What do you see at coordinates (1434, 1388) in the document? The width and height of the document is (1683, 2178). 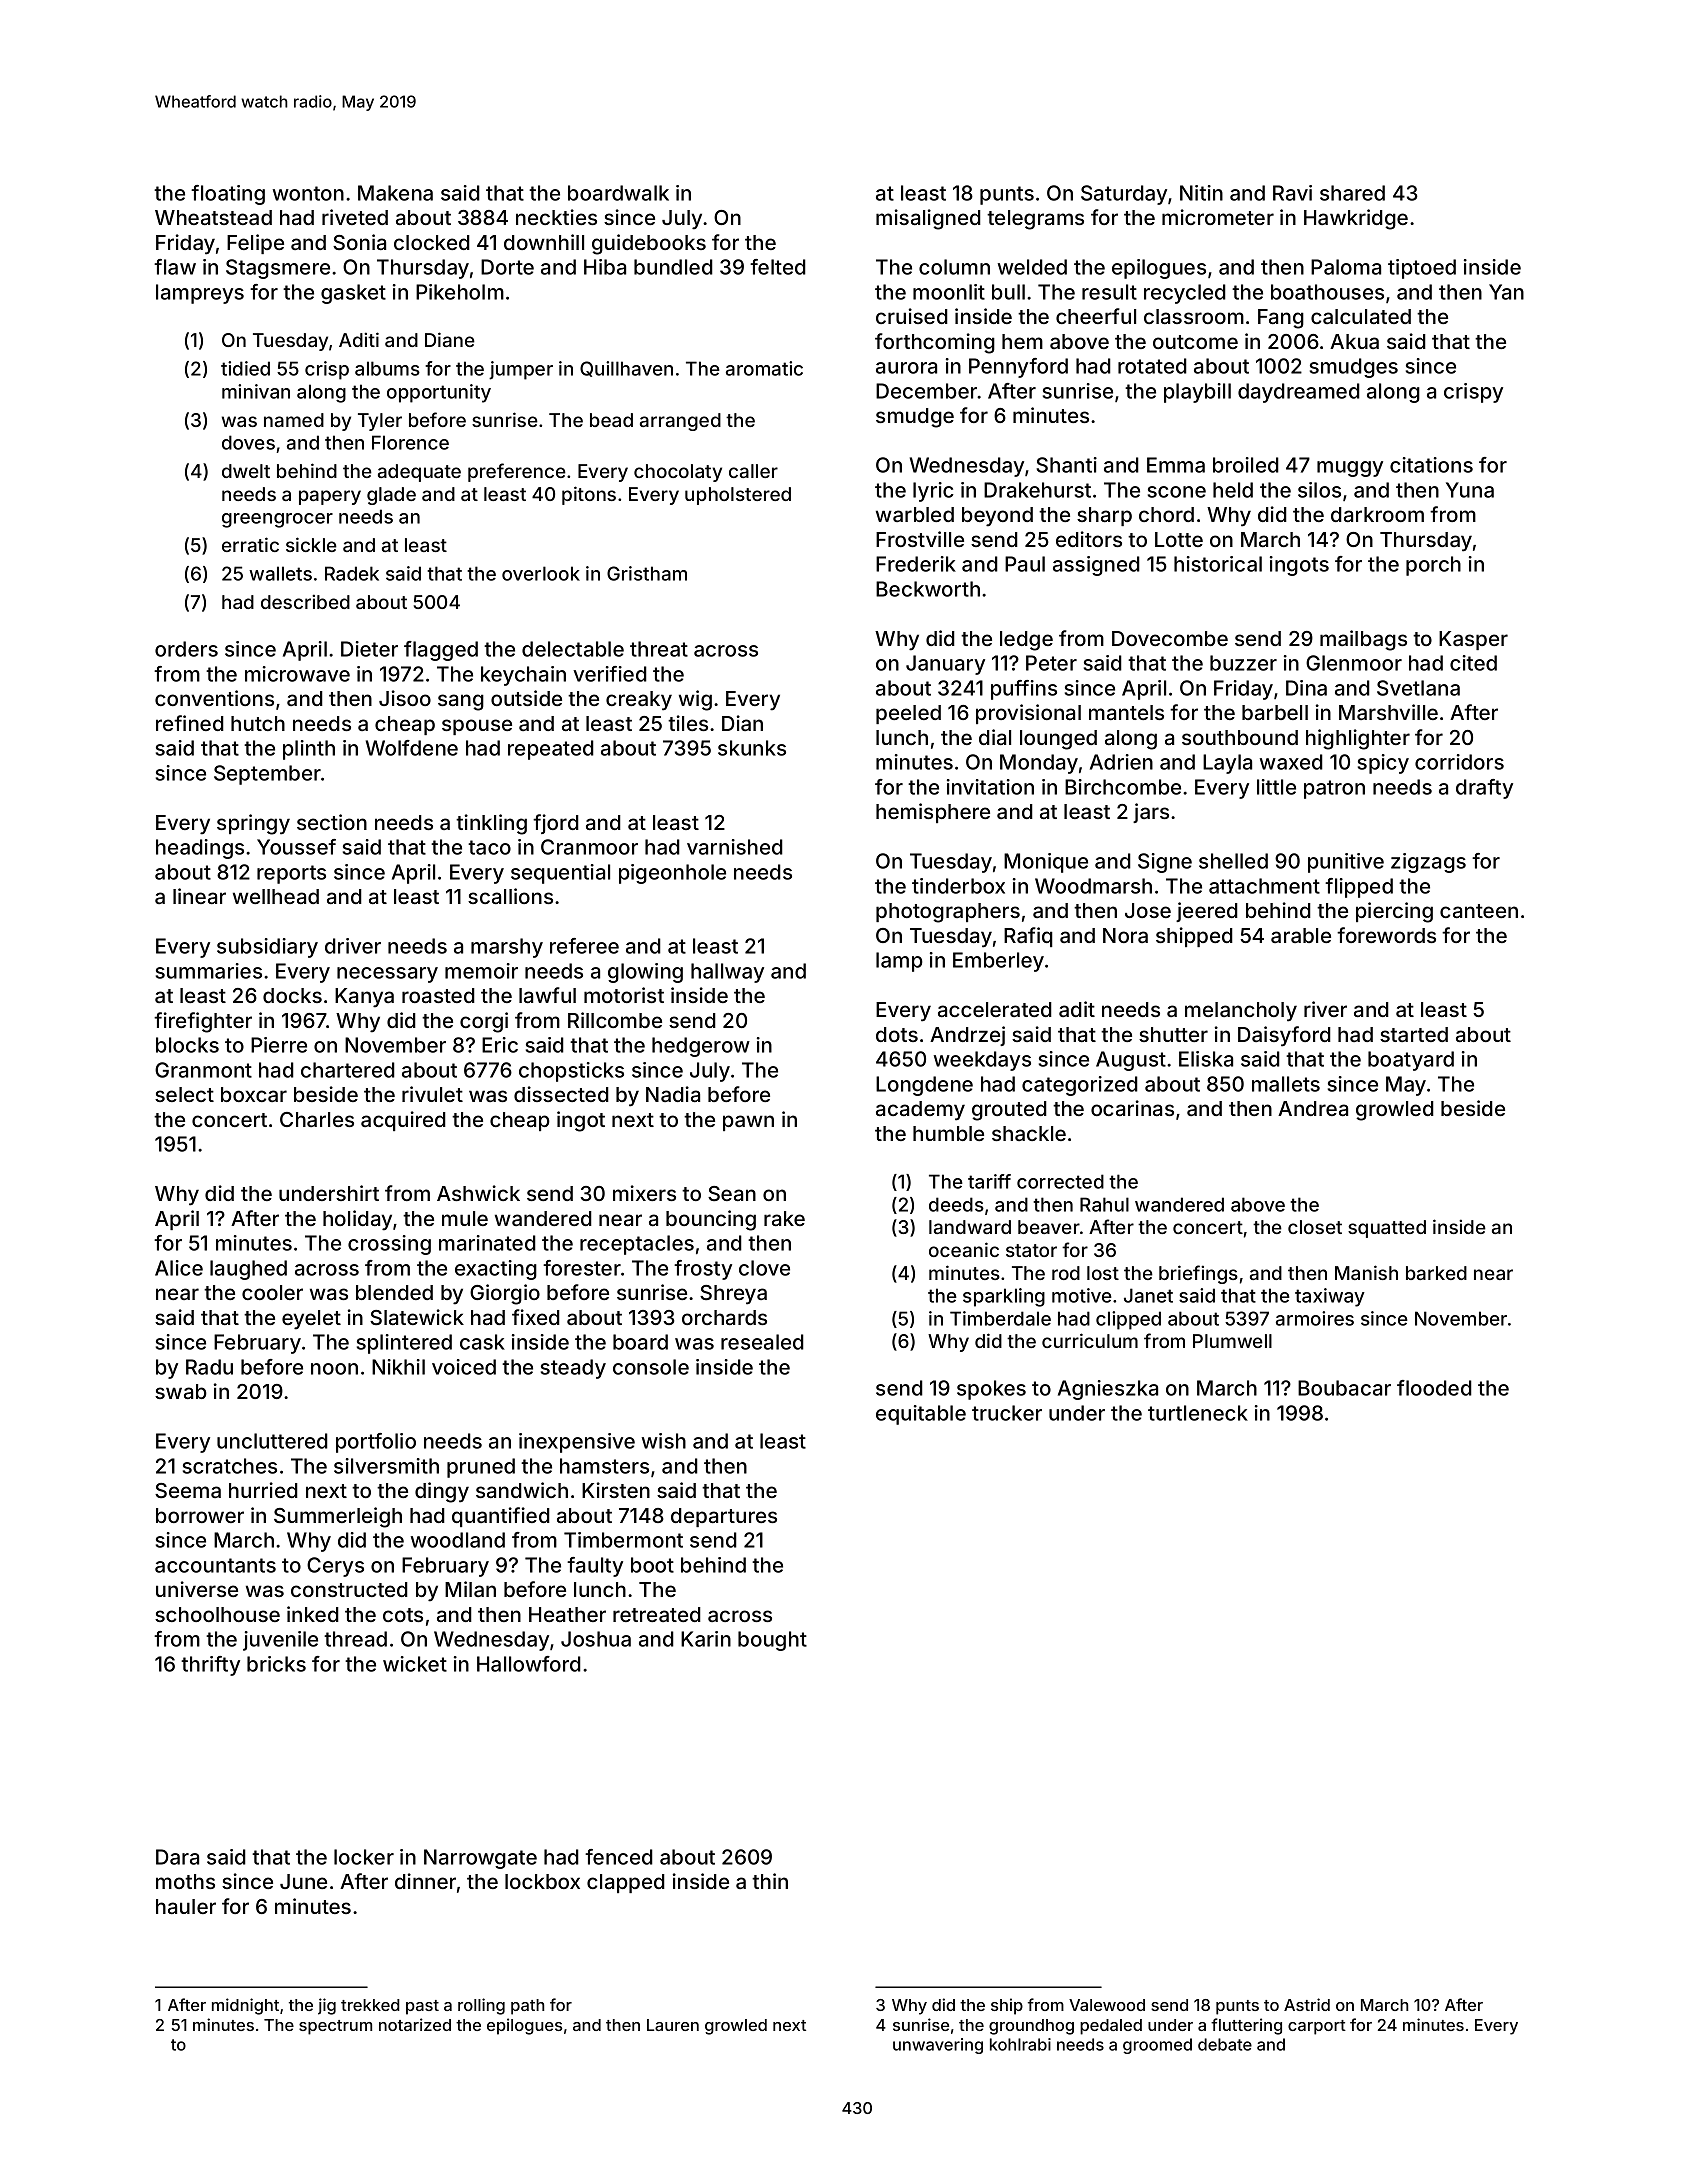 I see `flooded` at bounding box center [1434, 1388].
